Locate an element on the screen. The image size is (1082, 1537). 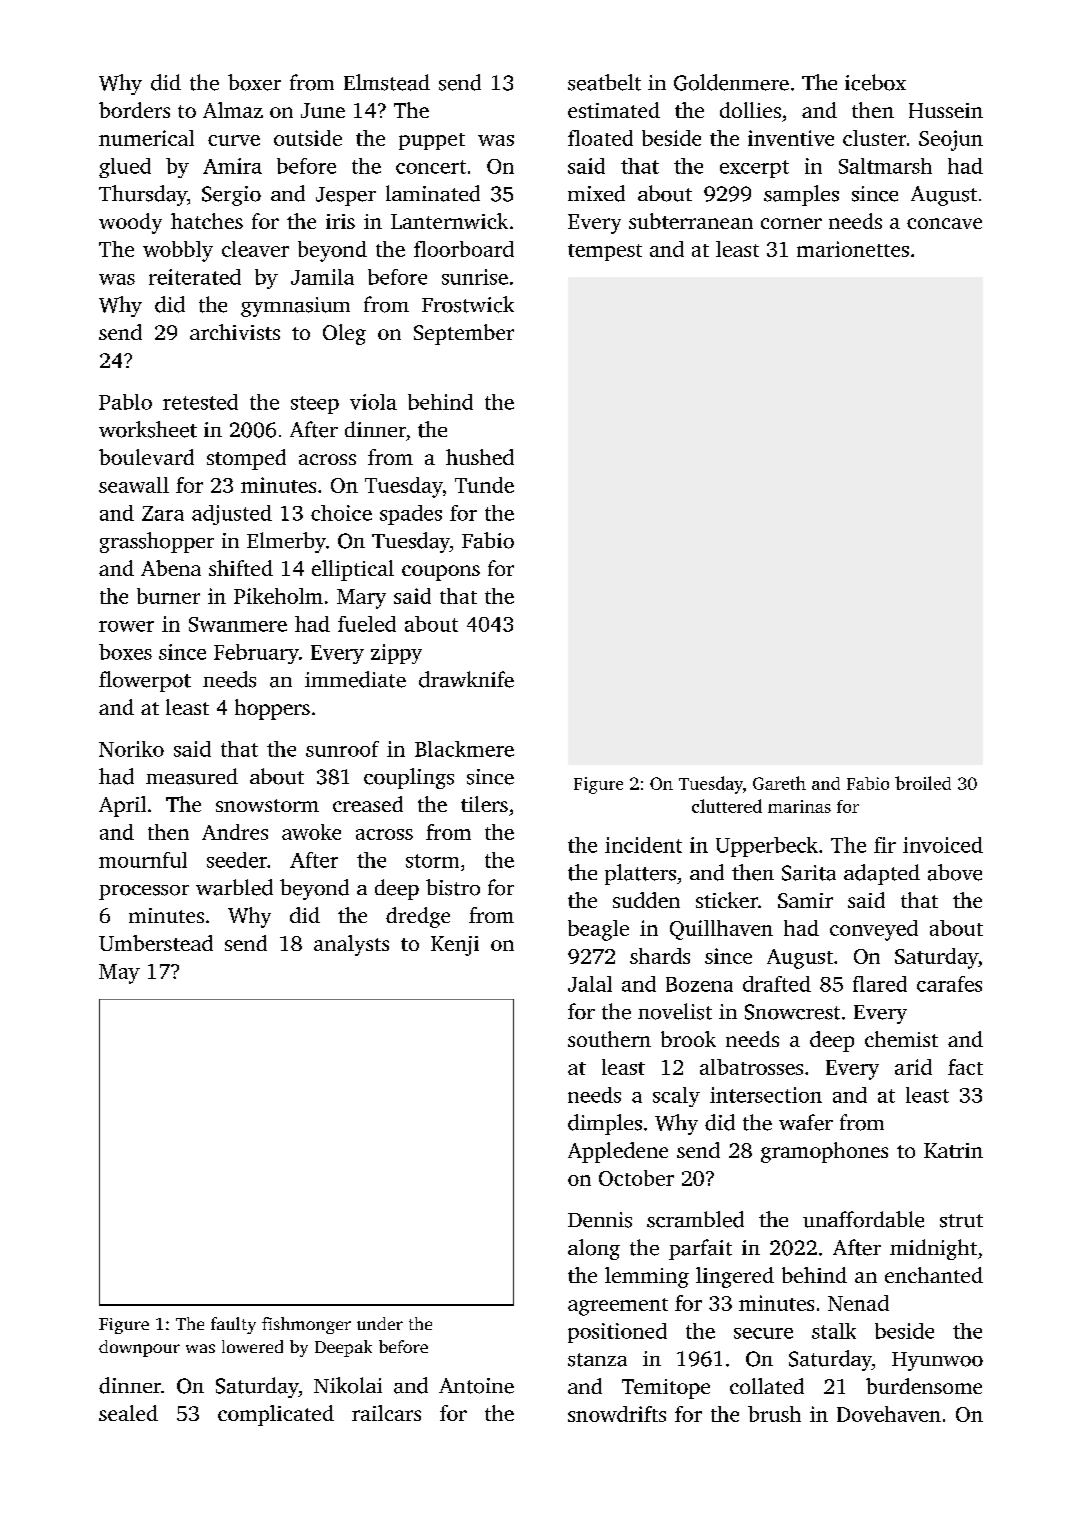
adjusted is located at coordinates (232, 515).
